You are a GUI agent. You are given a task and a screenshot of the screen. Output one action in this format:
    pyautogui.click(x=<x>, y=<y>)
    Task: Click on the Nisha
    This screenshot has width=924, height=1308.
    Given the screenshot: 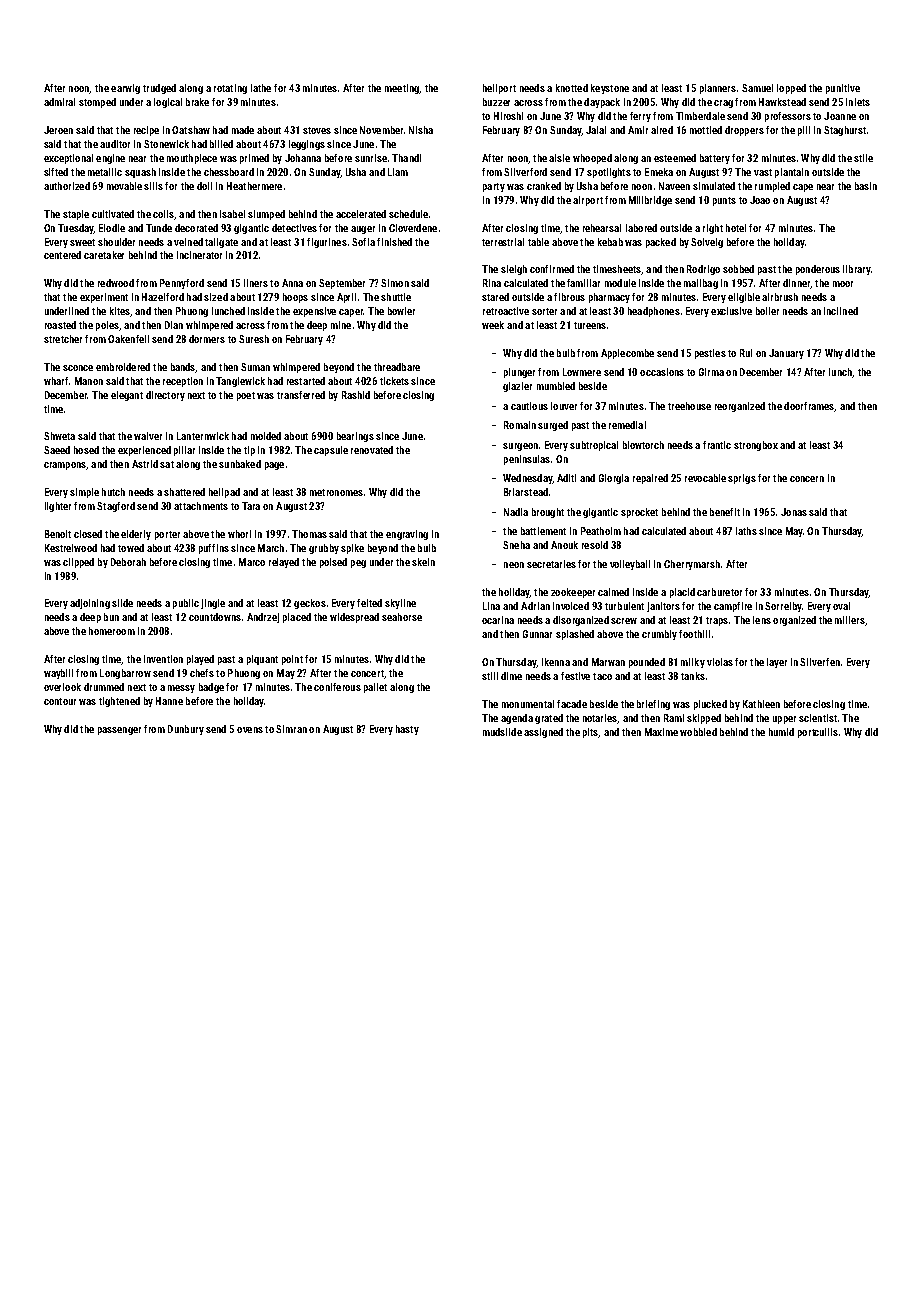 What is the action you would take?
    pyautogui.click(x=421, y=130)
